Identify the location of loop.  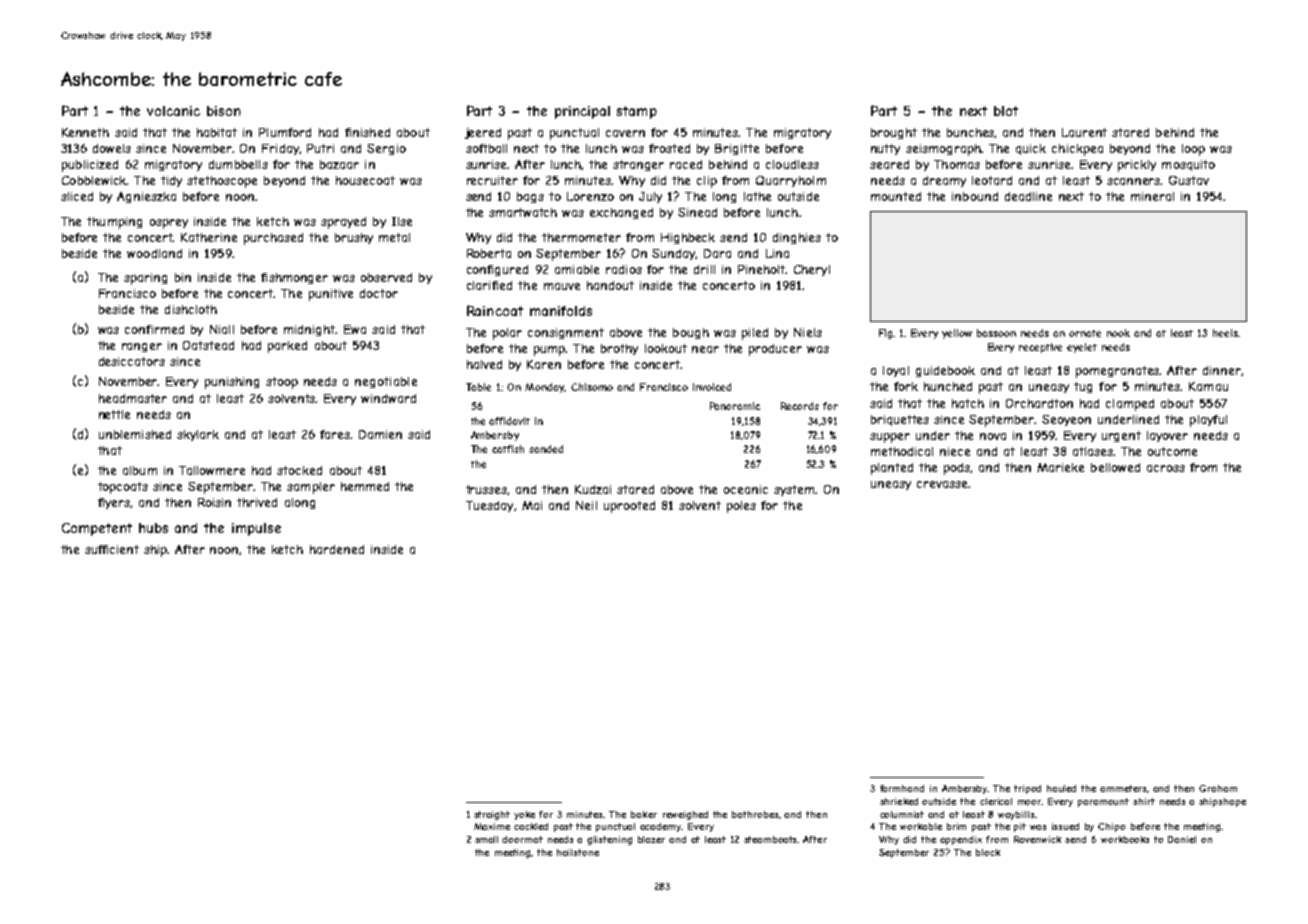
(1193, 150).
